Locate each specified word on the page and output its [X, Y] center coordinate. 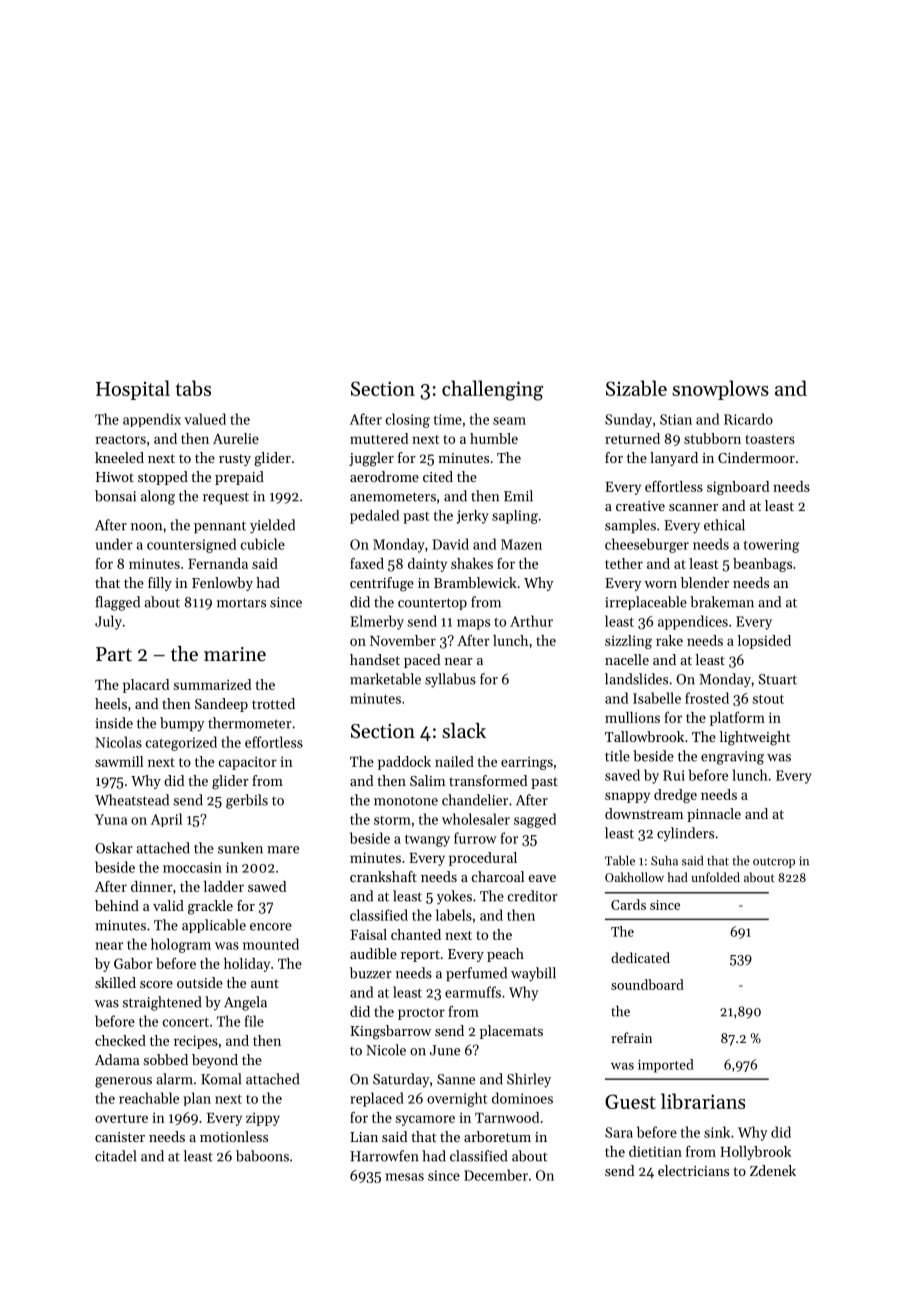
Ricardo [748, 419]
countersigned [191, 545]
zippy [263, 1119]
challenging [492, 390]
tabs [193, 388]
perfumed [476, 974]
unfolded [715, 877]
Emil [518, 496]
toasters [770, 439]
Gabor [133, 963]
